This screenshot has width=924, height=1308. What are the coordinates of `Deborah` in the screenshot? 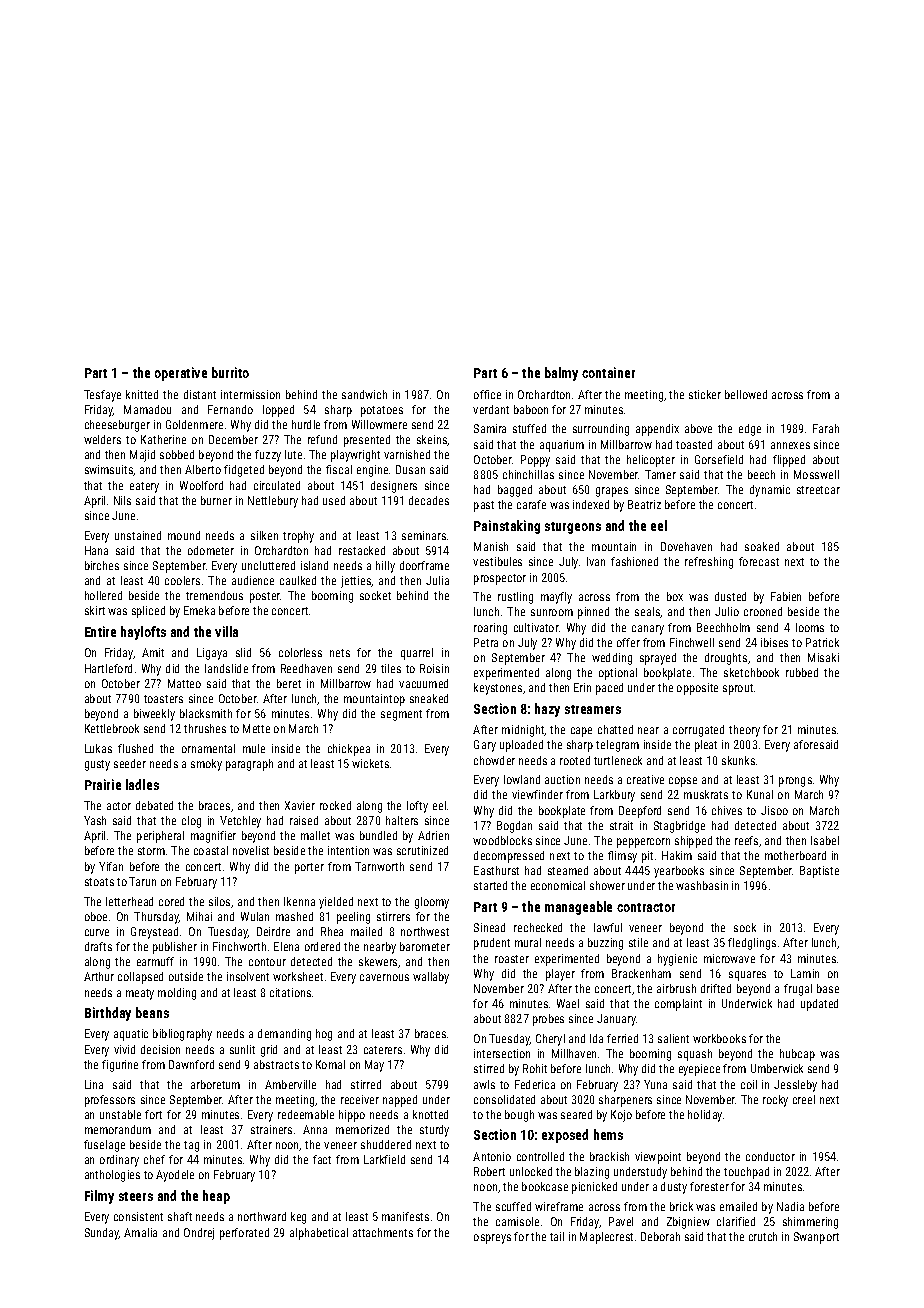 It's located at (660, 1236).
